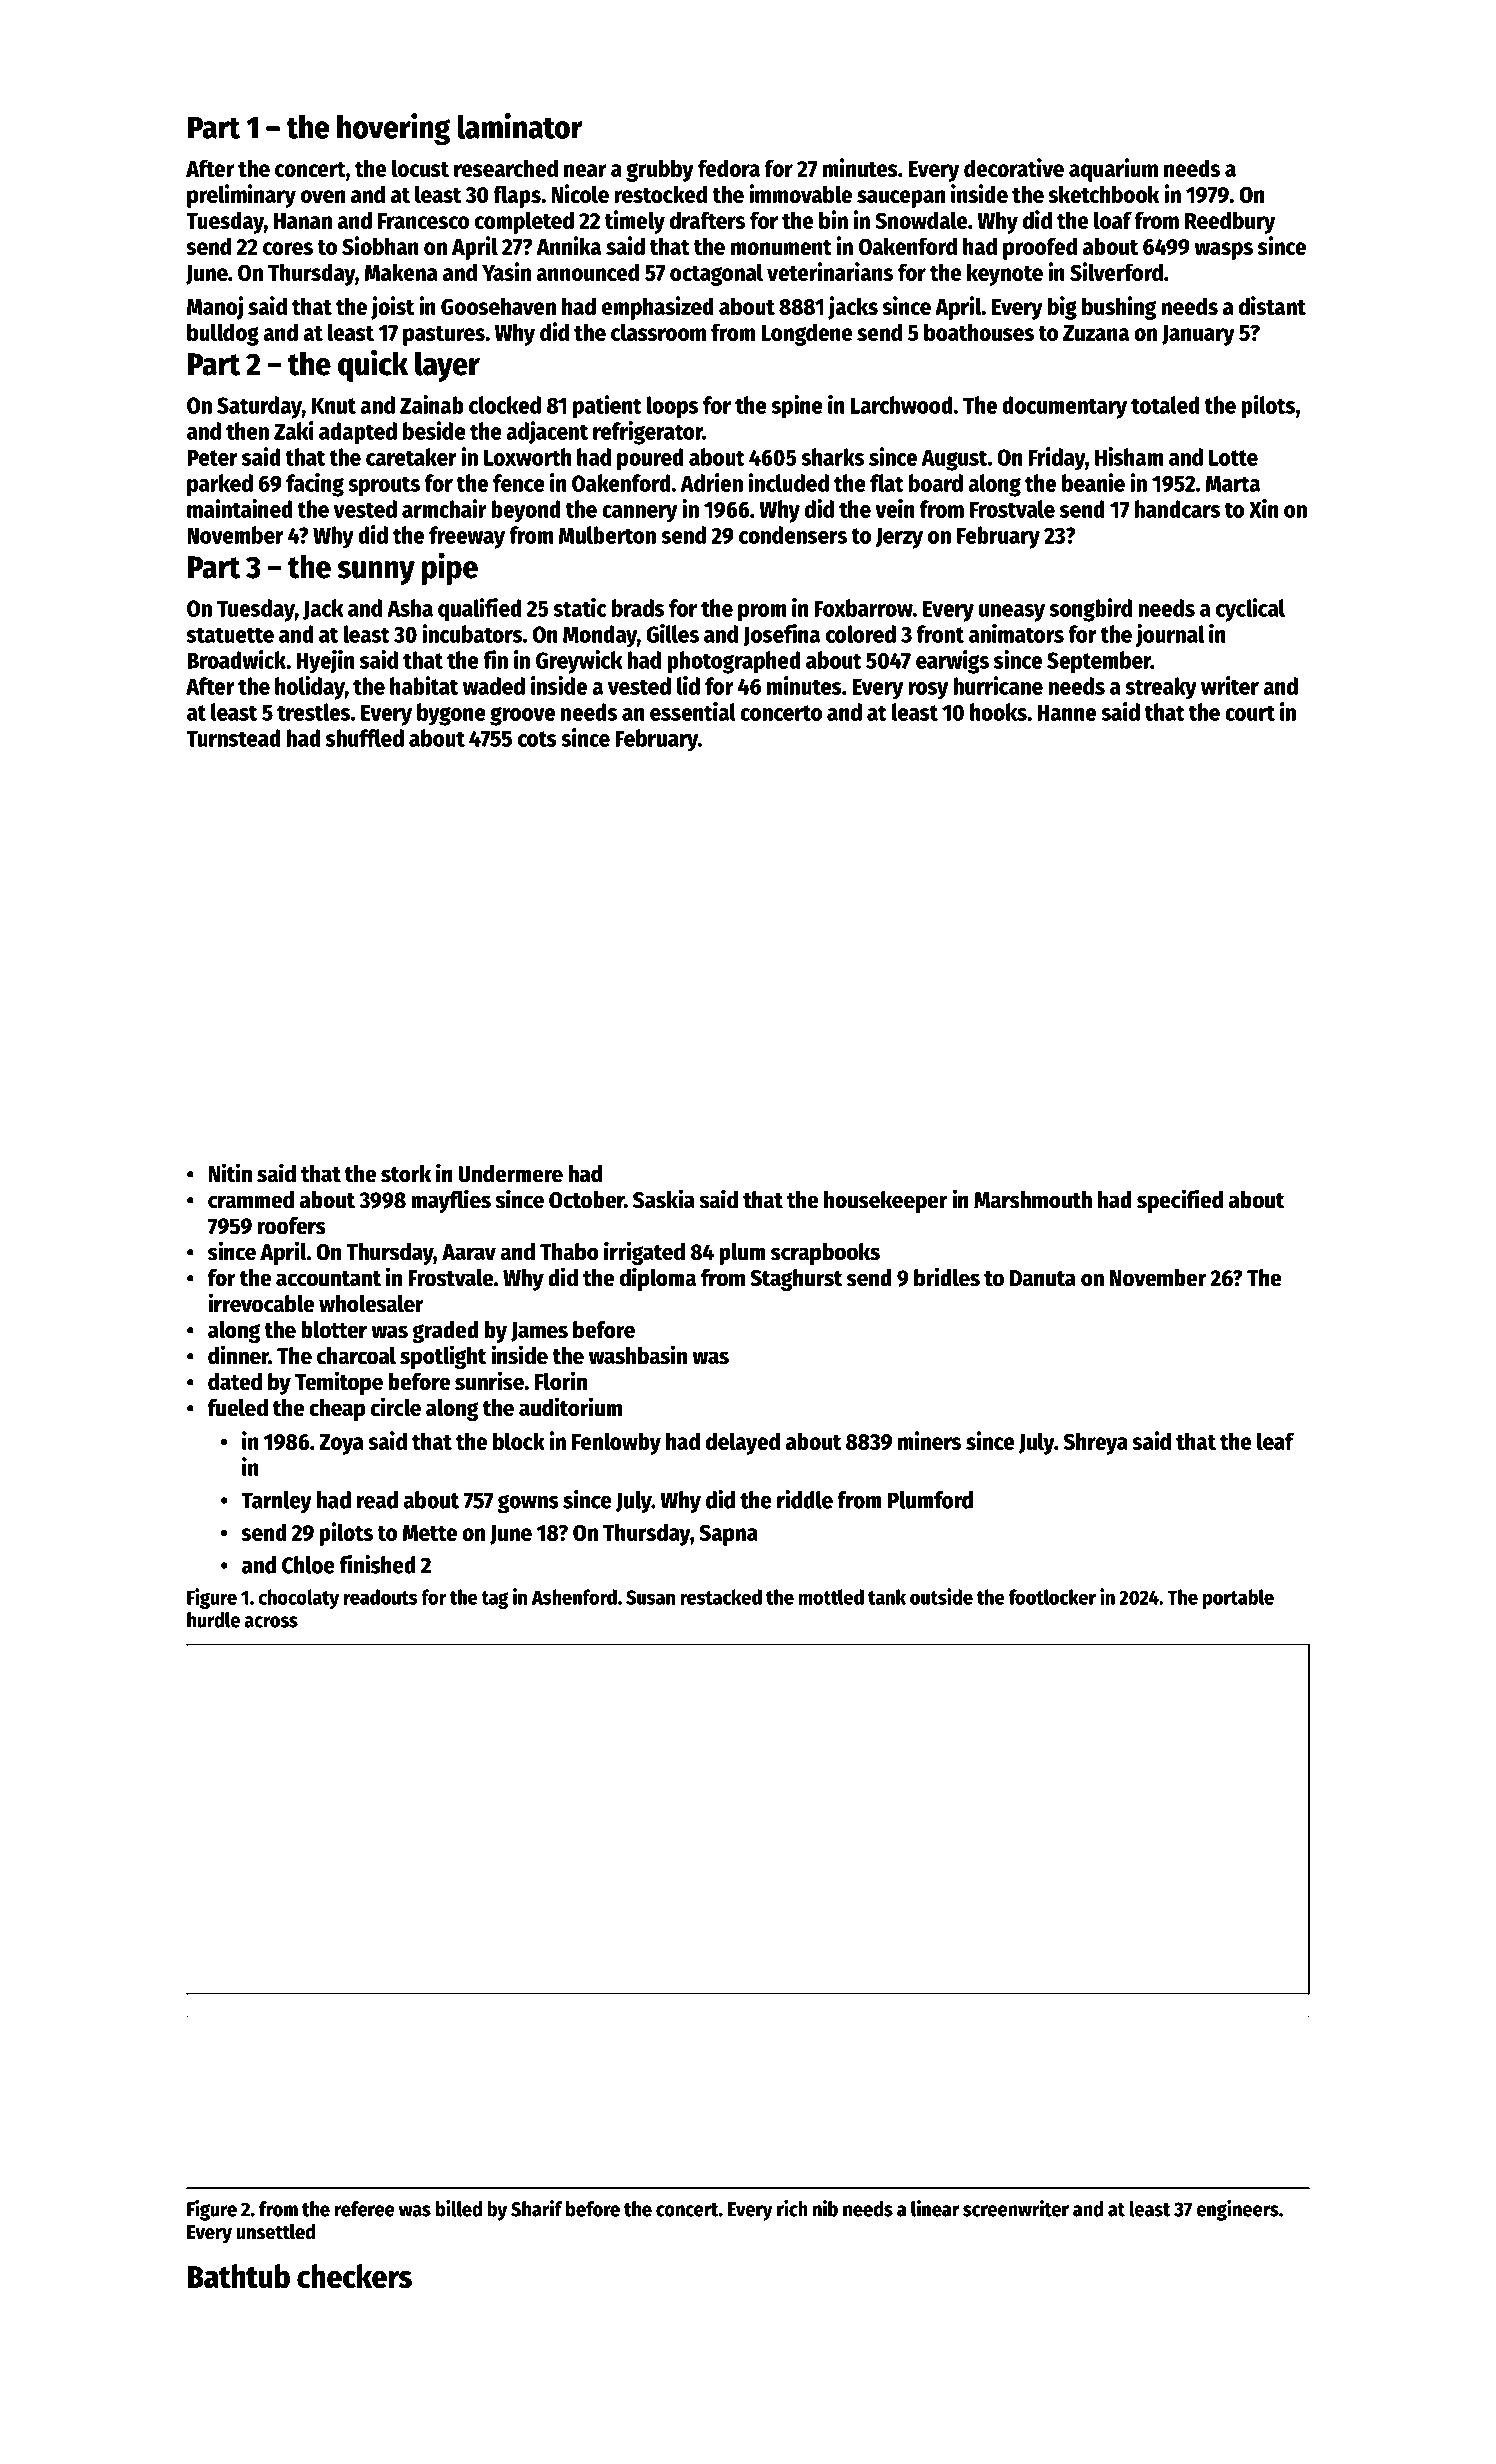 Image resolution: width=1496 pixels, height=2464 pixels. I want to click on joist, so click(392, 308).
